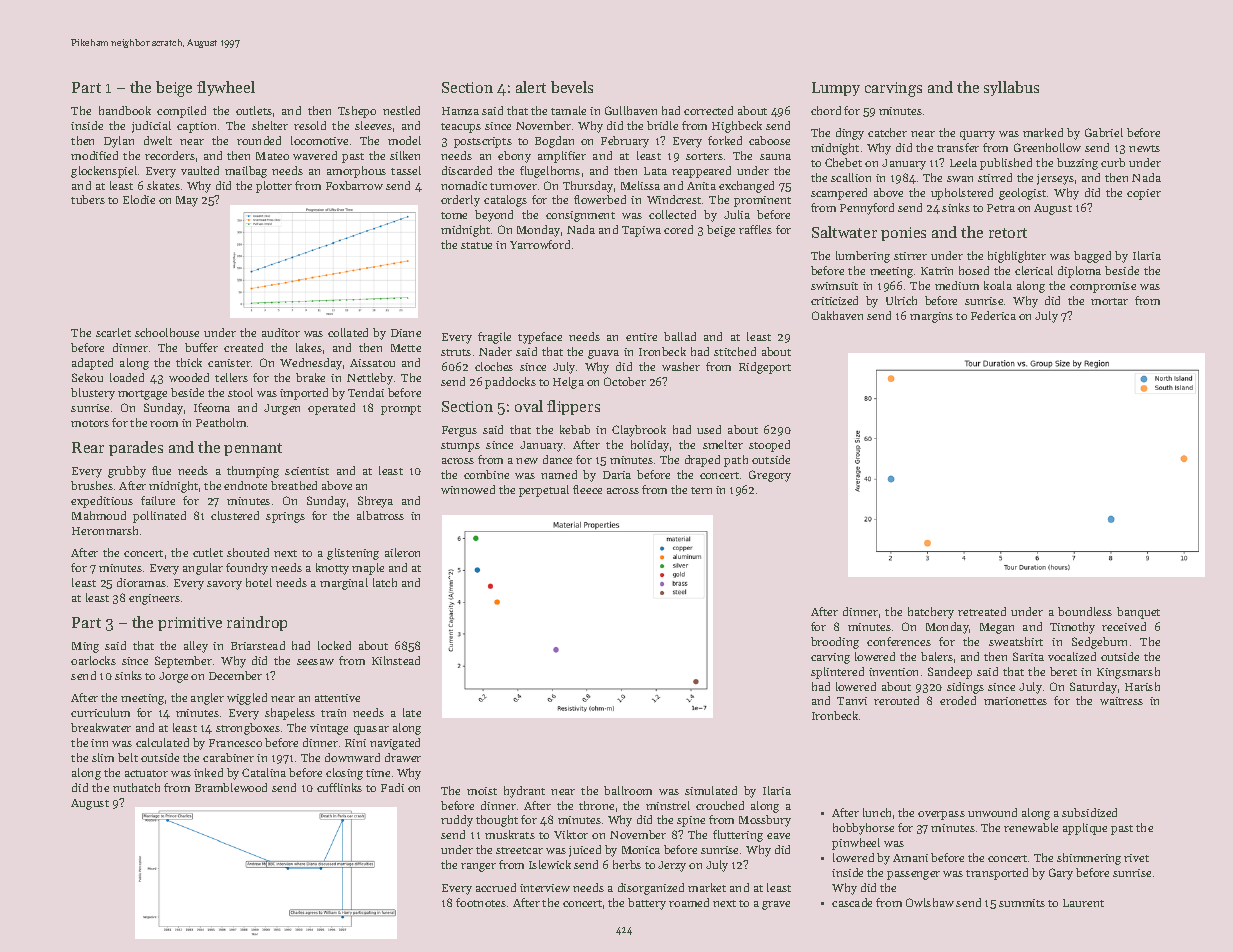 Image resolution: width=1233 pixels, height=952 pixels. I want to click on Ifeoma, so click(212, 407).
